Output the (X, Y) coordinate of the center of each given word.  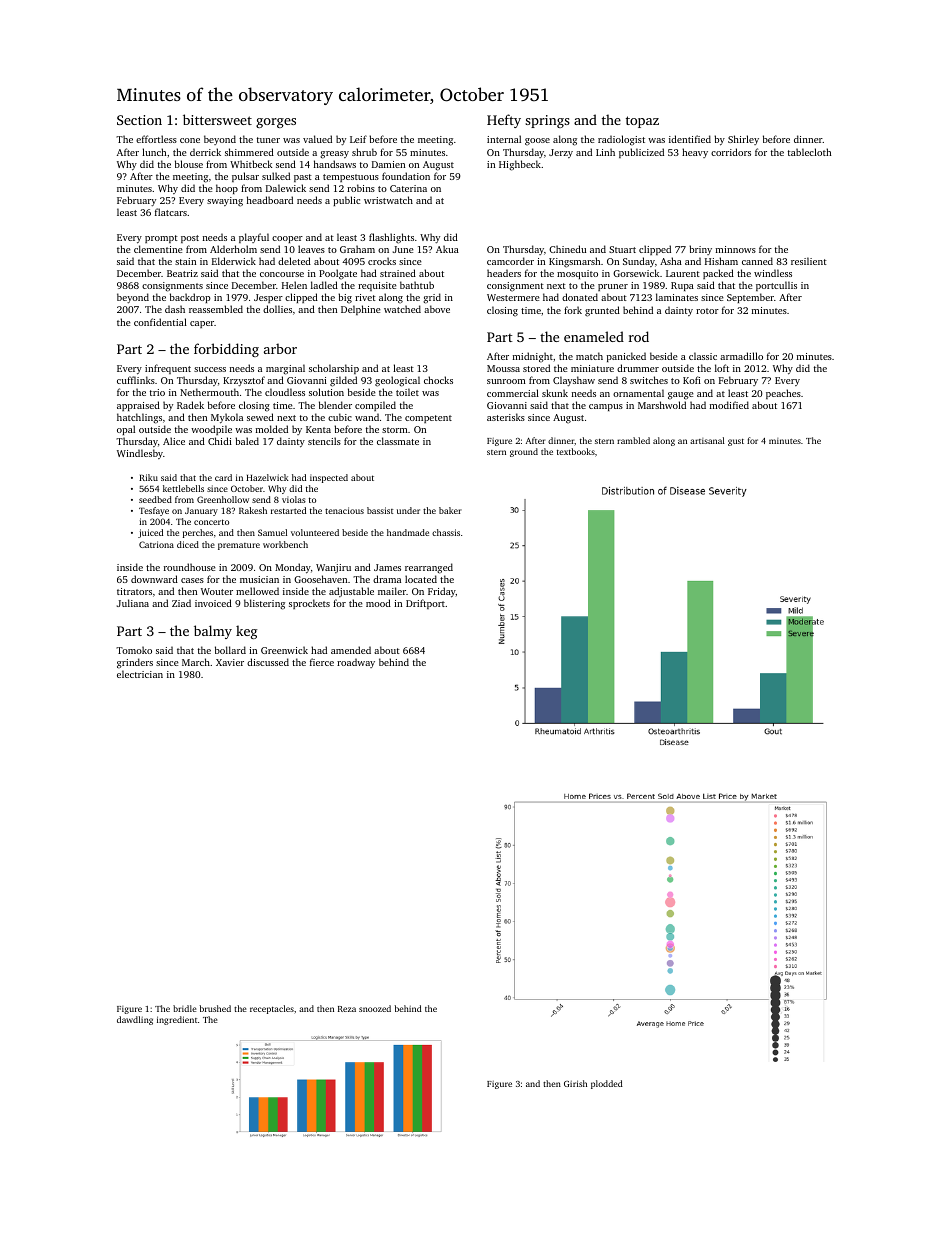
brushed (215, 1008)
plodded (607, 1084)
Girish (575, 1083)
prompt (161, 239)
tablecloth (809, 152)
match (589, 356)
